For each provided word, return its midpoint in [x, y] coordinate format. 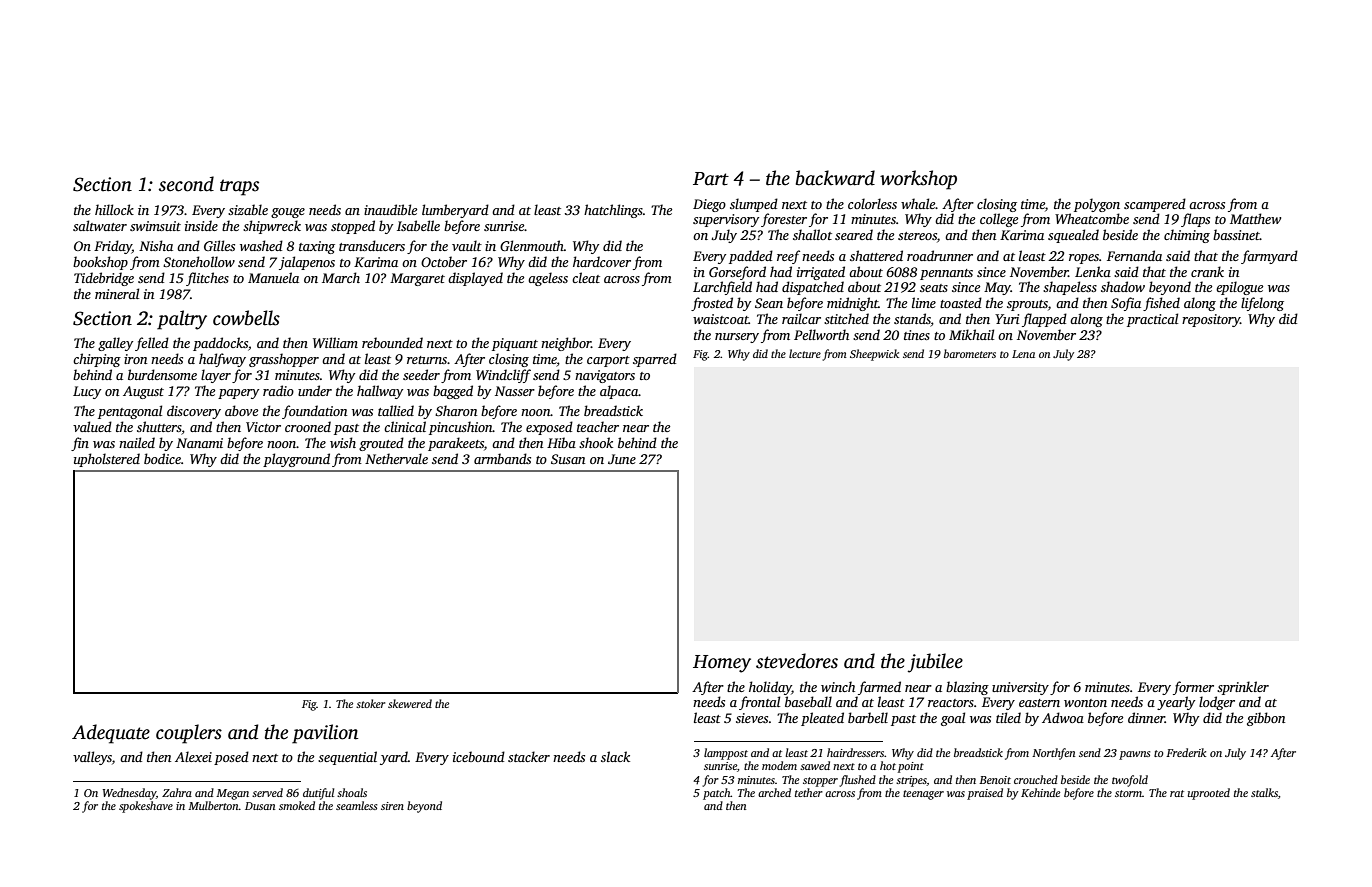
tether [809, 792]
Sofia [1126, 304]
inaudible [390, 209]
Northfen [1053, 754]
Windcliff [503, 376]
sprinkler [1243, 688]
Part [711, 179]
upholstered [107, 460]
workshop [918, 180]
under [315, 390]
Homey [722, 664]
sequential [347, 758]
